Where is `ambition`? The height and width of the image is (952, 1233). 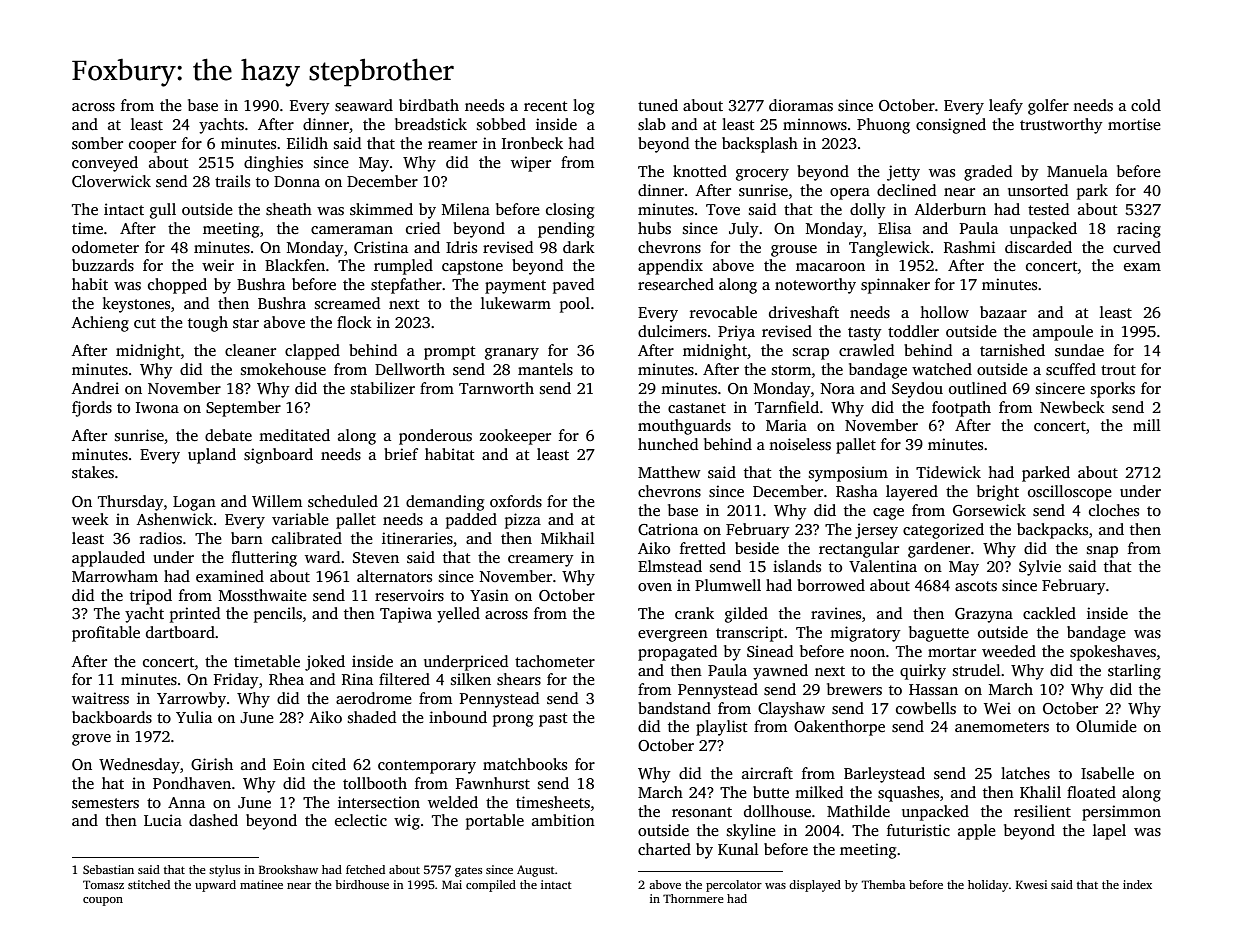
ambition is located at coordinates (563, 820).
